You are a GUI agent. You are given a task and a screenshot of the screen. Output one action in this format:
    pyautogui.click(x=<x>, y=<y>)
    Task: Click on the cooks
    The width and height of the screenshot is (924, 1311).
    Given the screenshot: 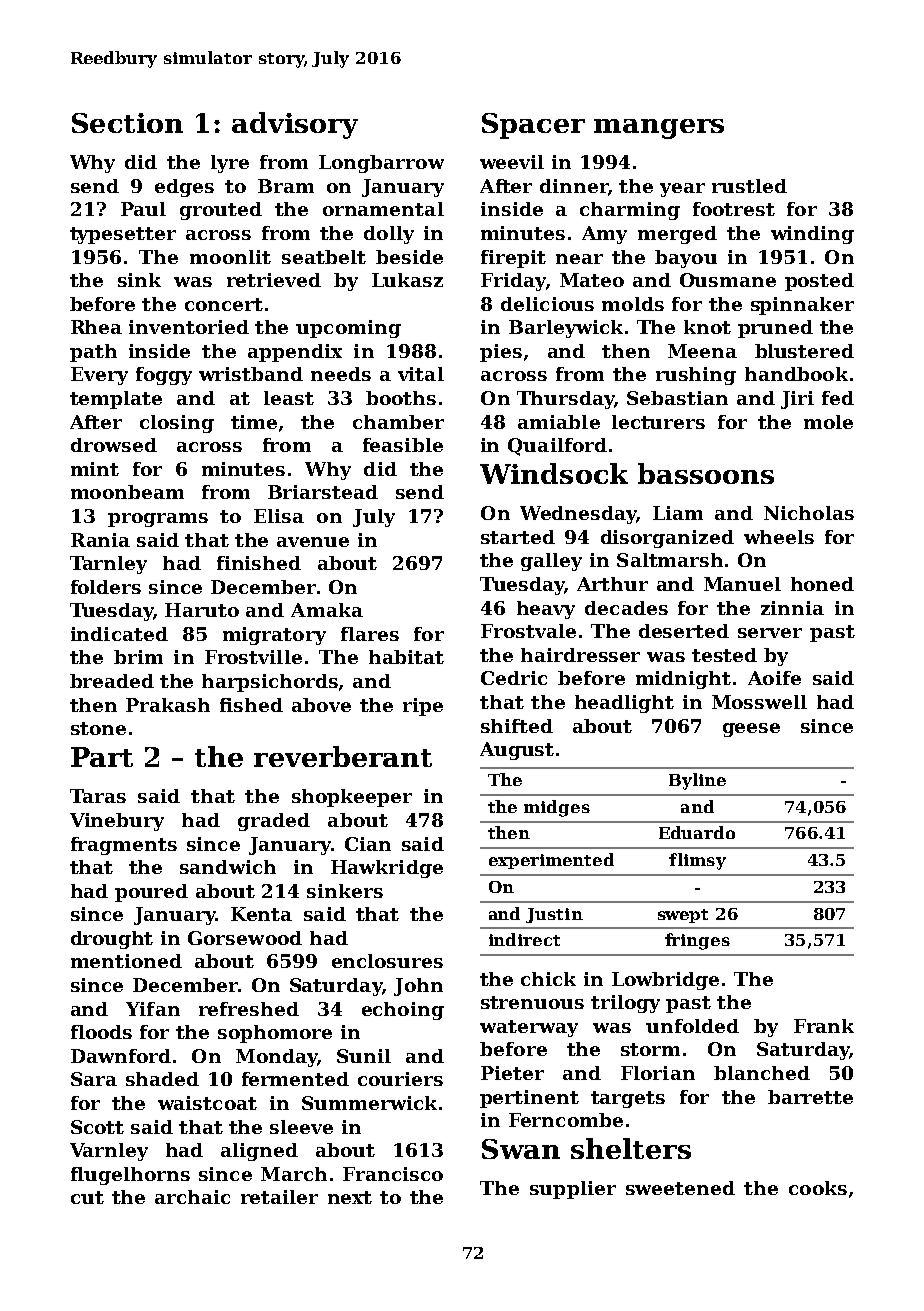 What is the action you would take?
    pyautogui.click(x=818, y=1188)
